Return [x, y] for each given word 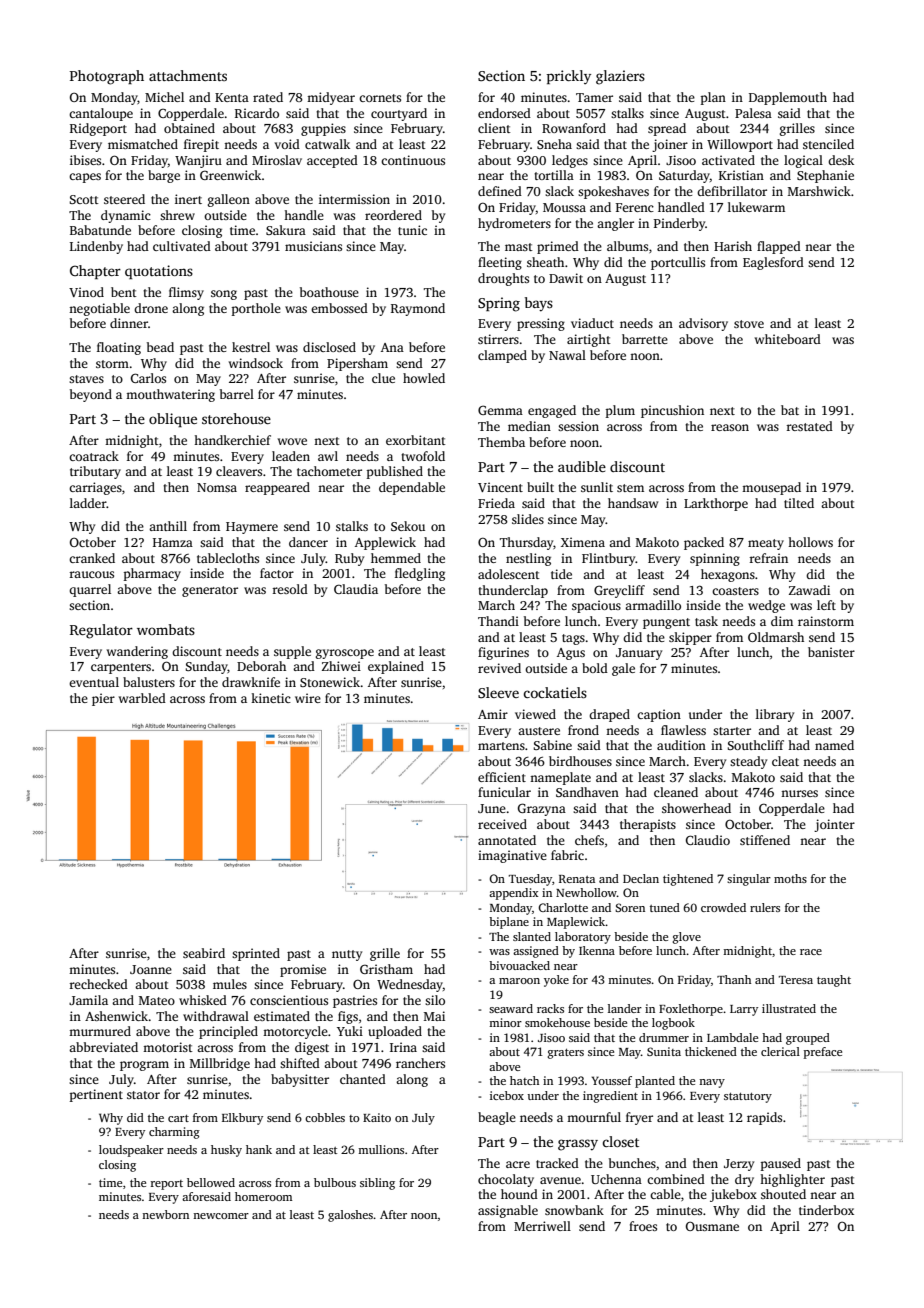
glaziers [620, 77]
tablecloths [228, 558]
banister [831, 652]
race [811, 952]
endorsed [504, 113]
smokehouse [557, 1022]
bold [595, 668]
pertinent [96, 1095]
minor [505, 1022]
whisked [203, 1000]
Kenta [232, 97]
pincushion [672, 411]
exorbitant [416, 440]
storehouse [236, 418]
